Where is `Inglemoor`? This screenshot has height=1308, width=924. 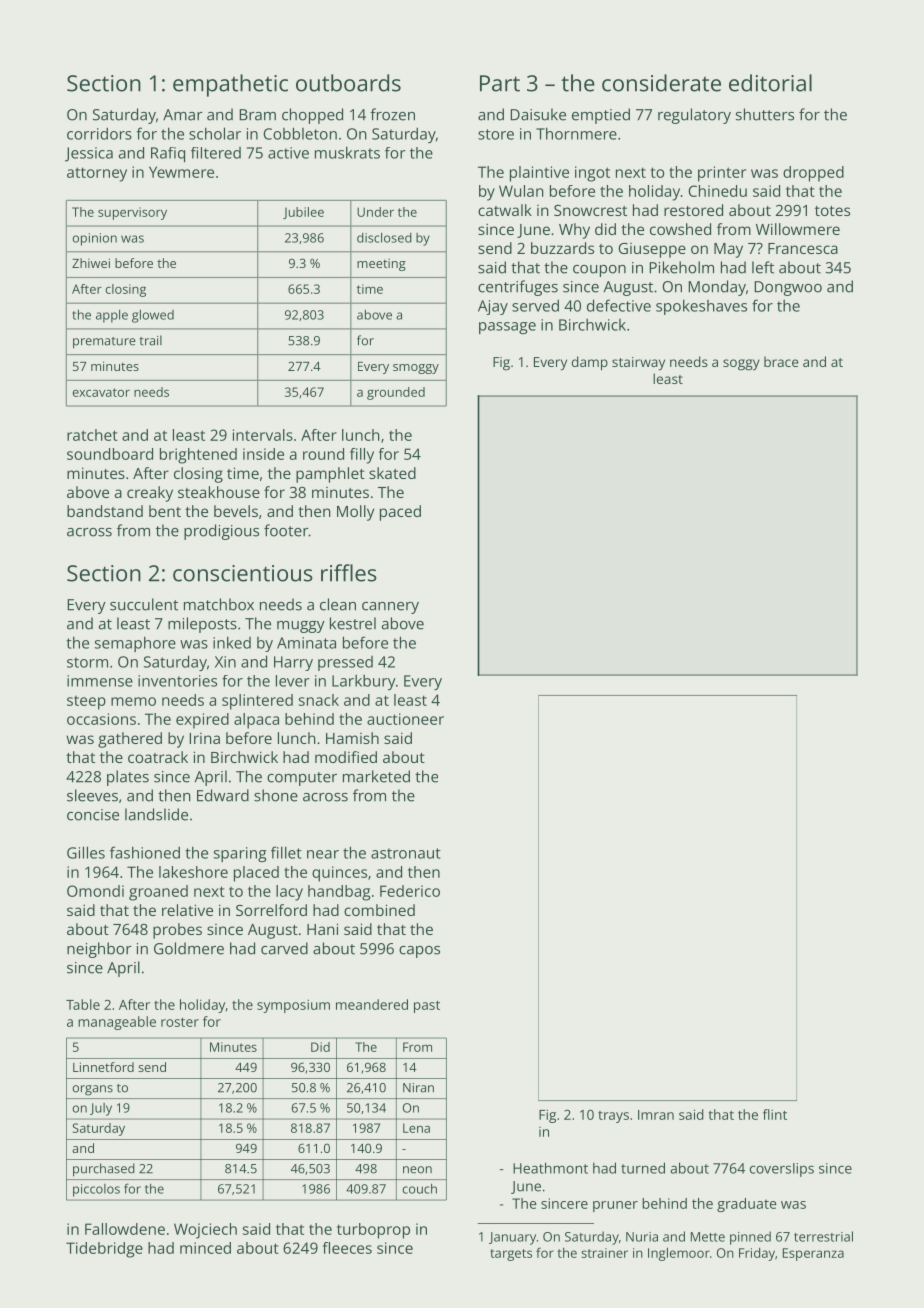 Inglemoor is located at coordinates (679, 1254).
